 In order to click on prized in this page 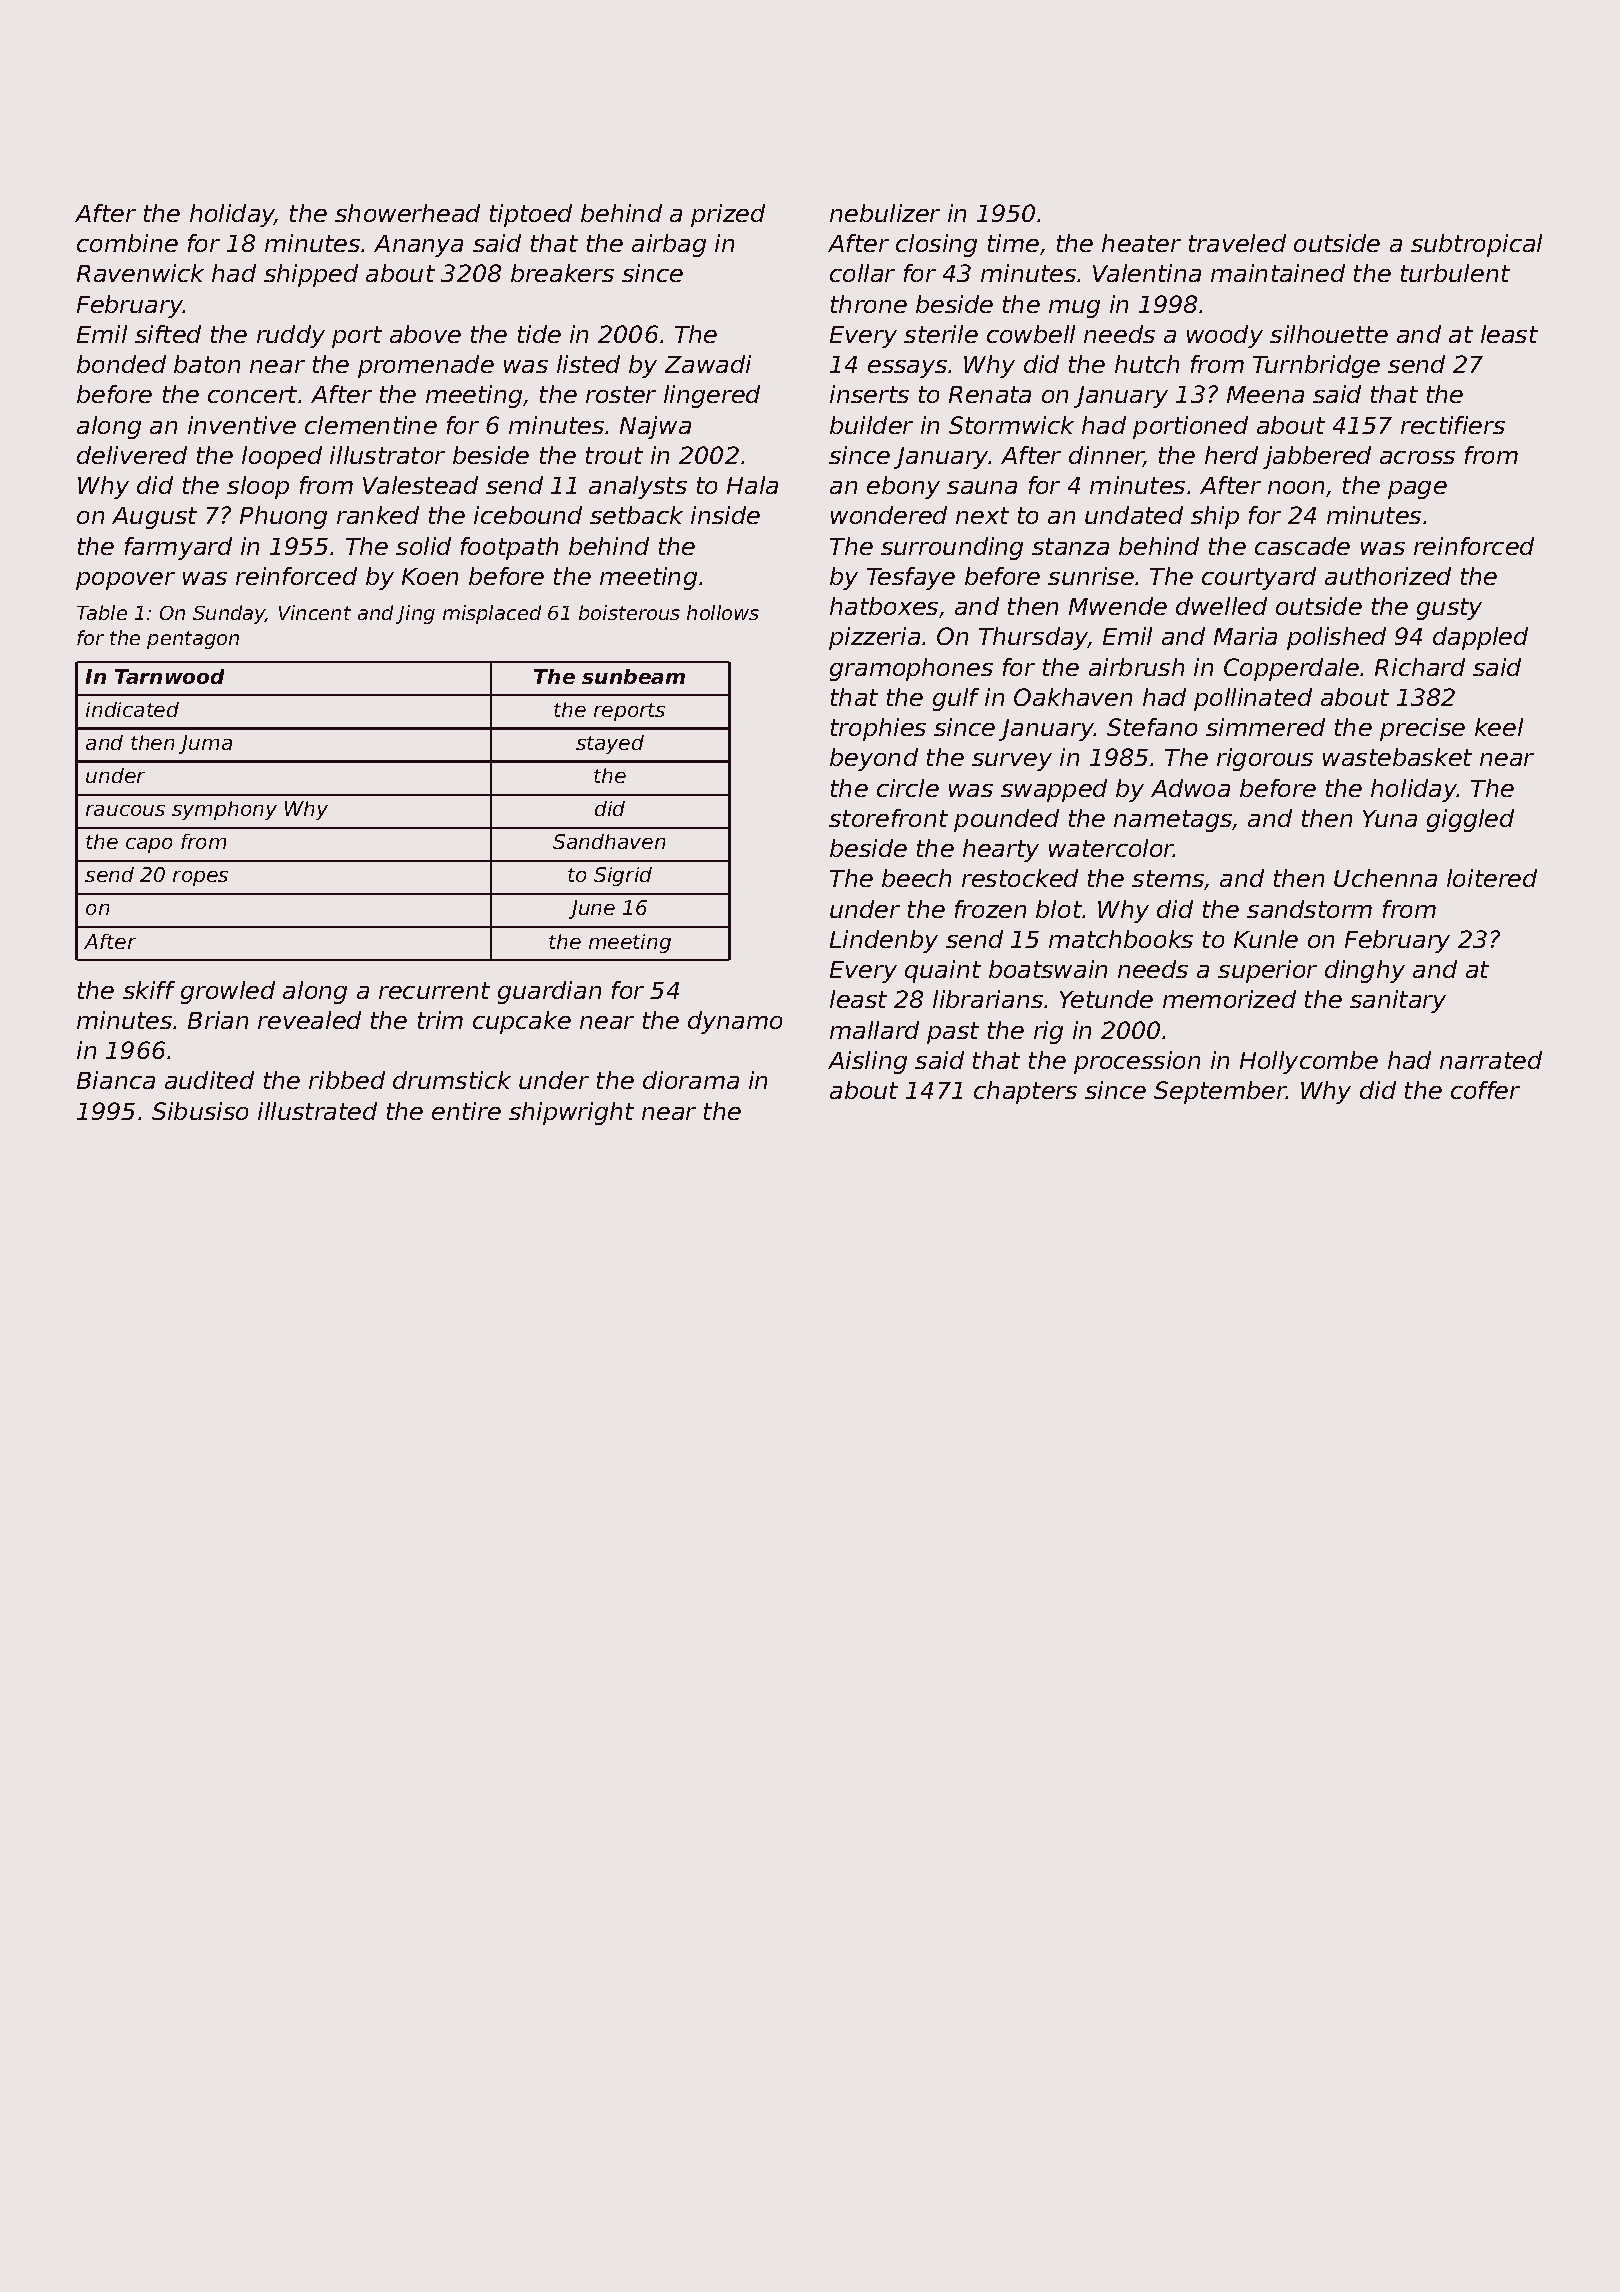, I will do `click(728, 215)`.
